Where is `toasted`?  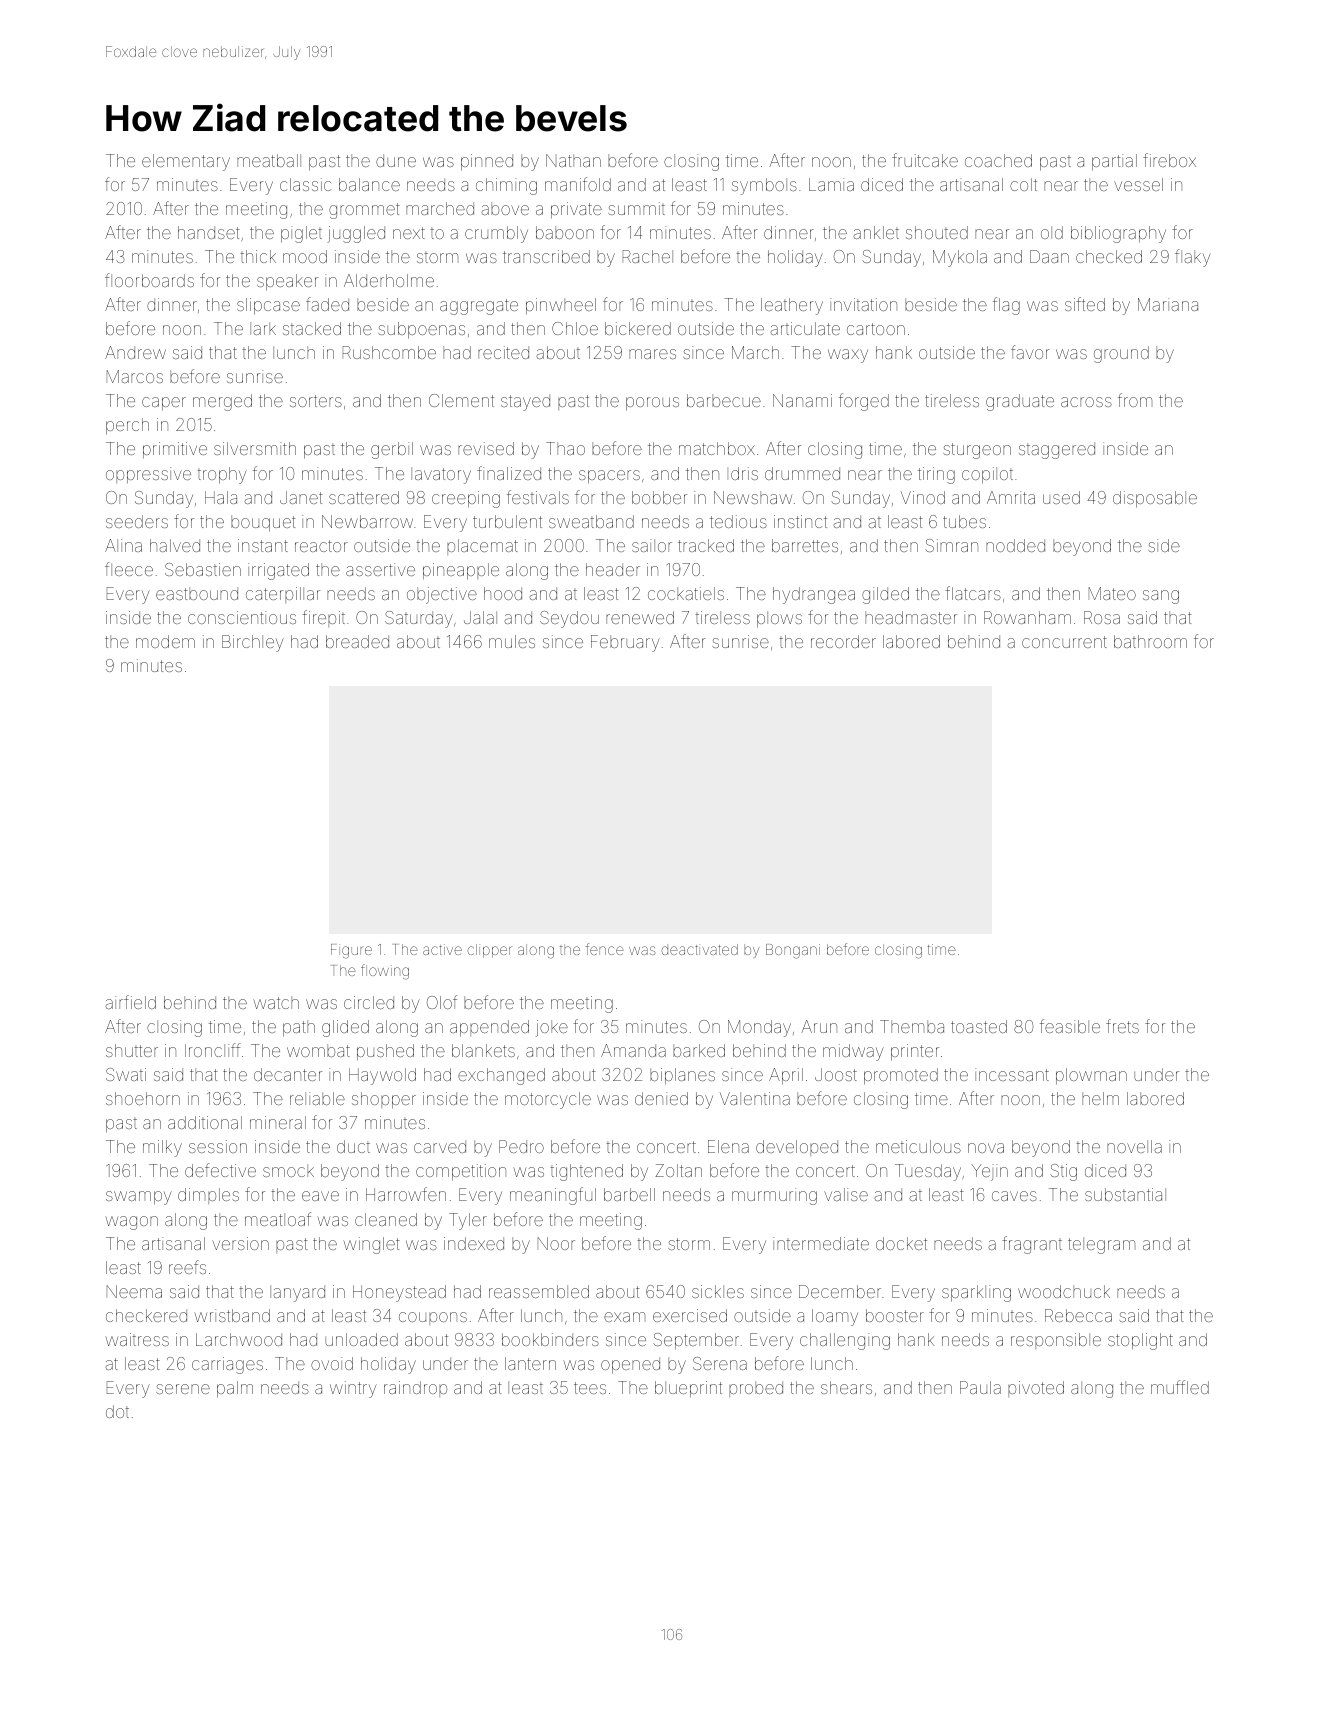
toasted is located at coordinates (979, 1026).
